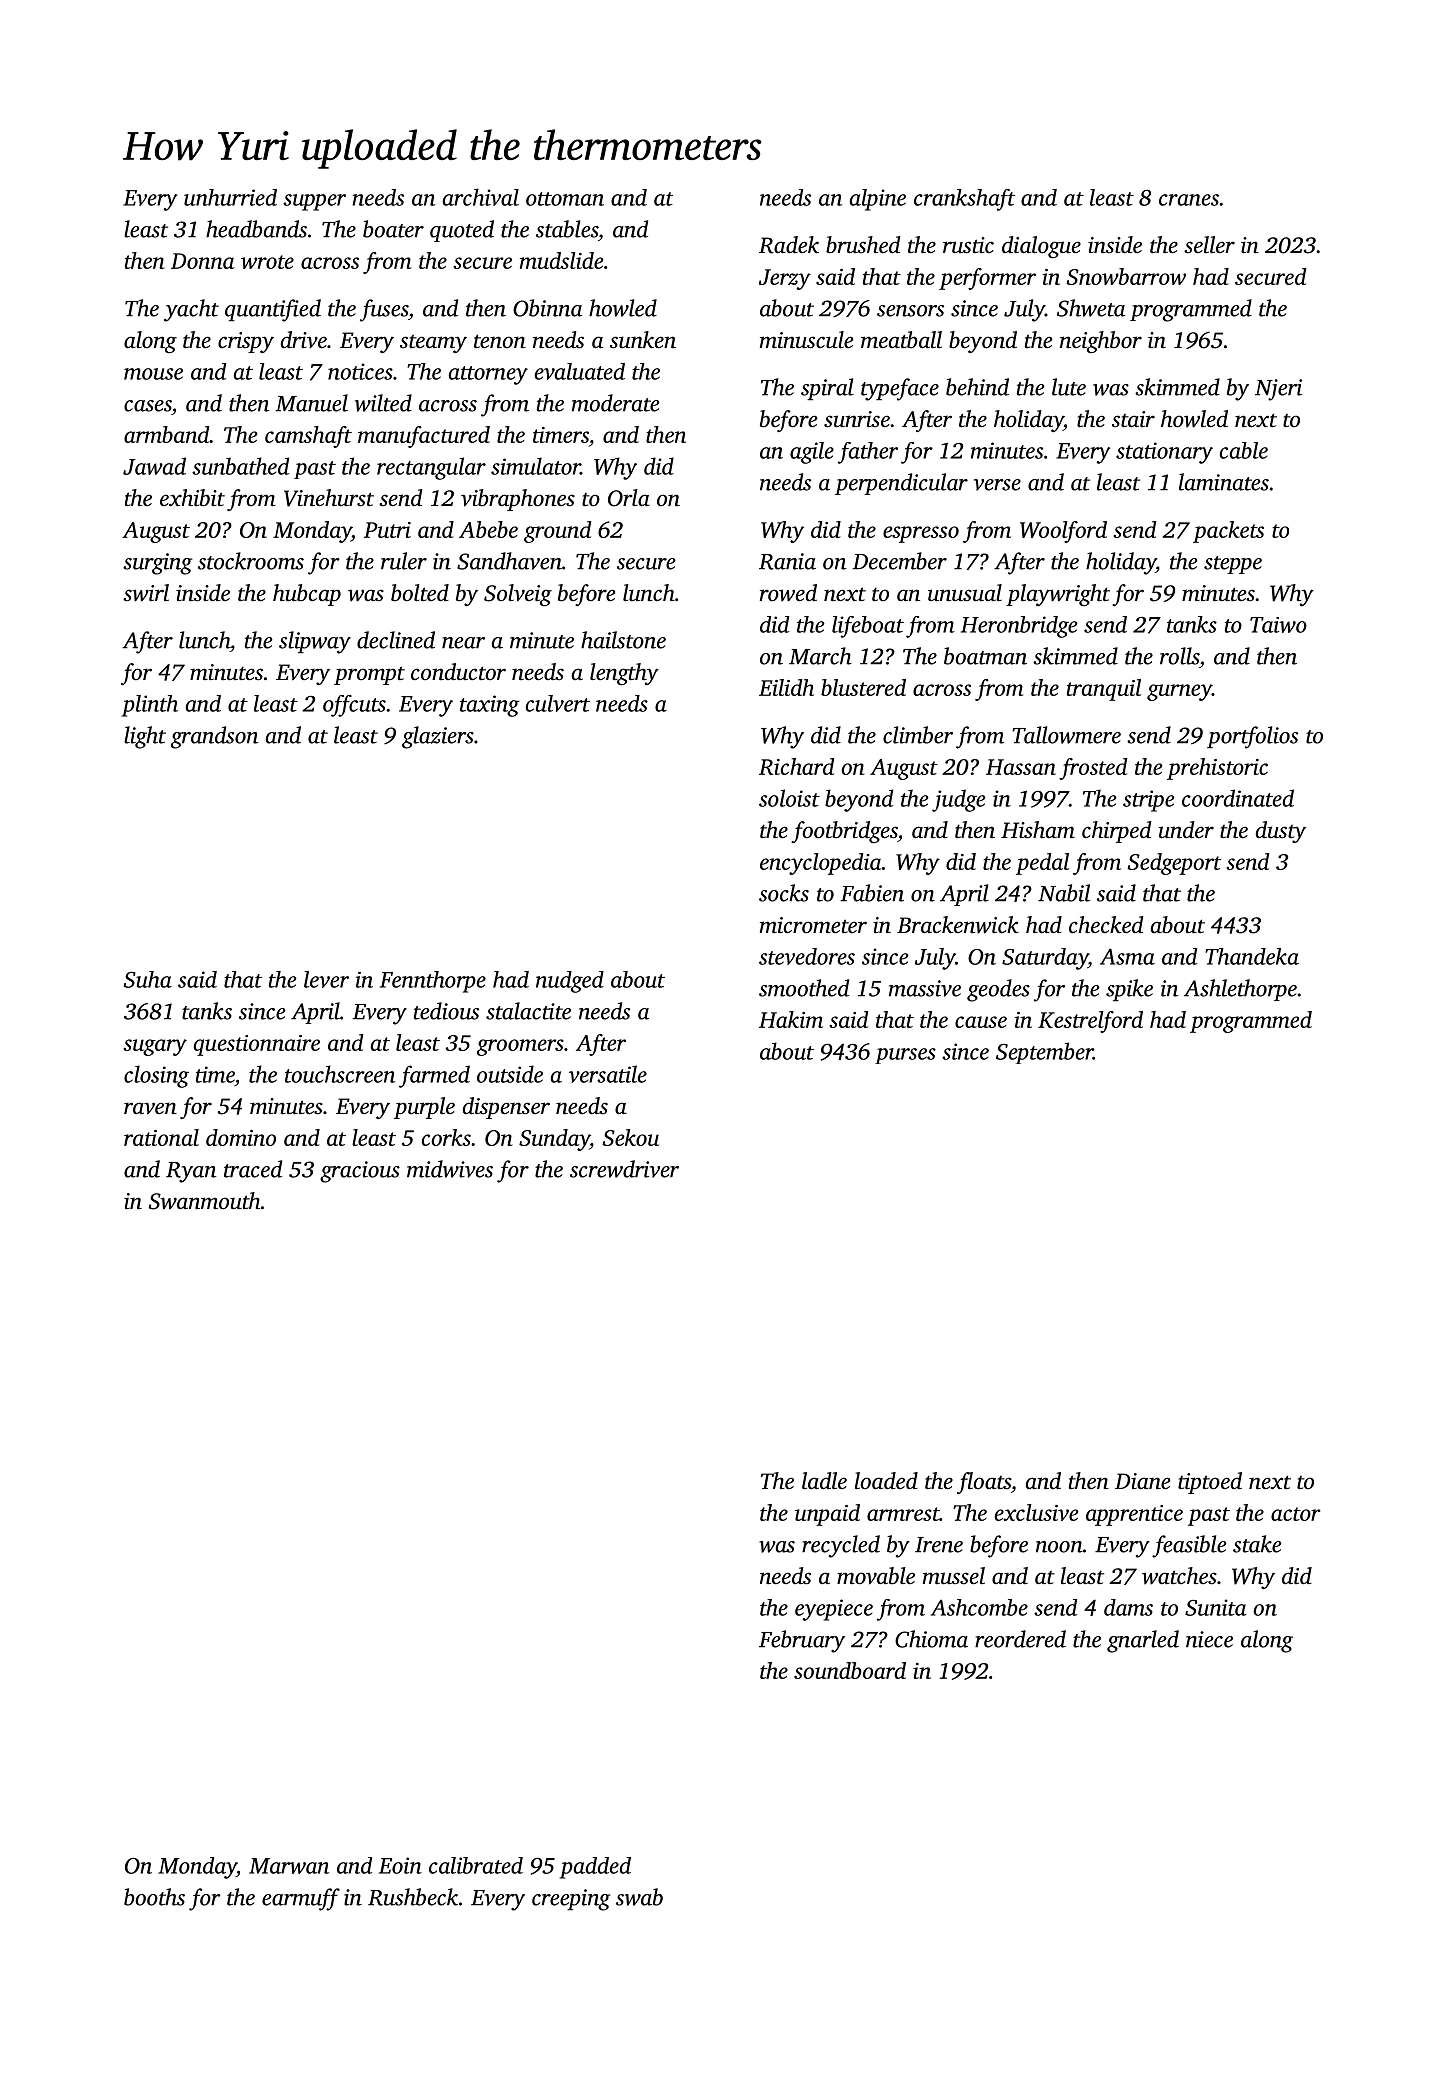 The height and width of the screenshot is (2100, 1450). What do you see at coordinates (204, 1201) in the screenshot?
I see `Swanmouth` at bounding box center [204, 1201].
